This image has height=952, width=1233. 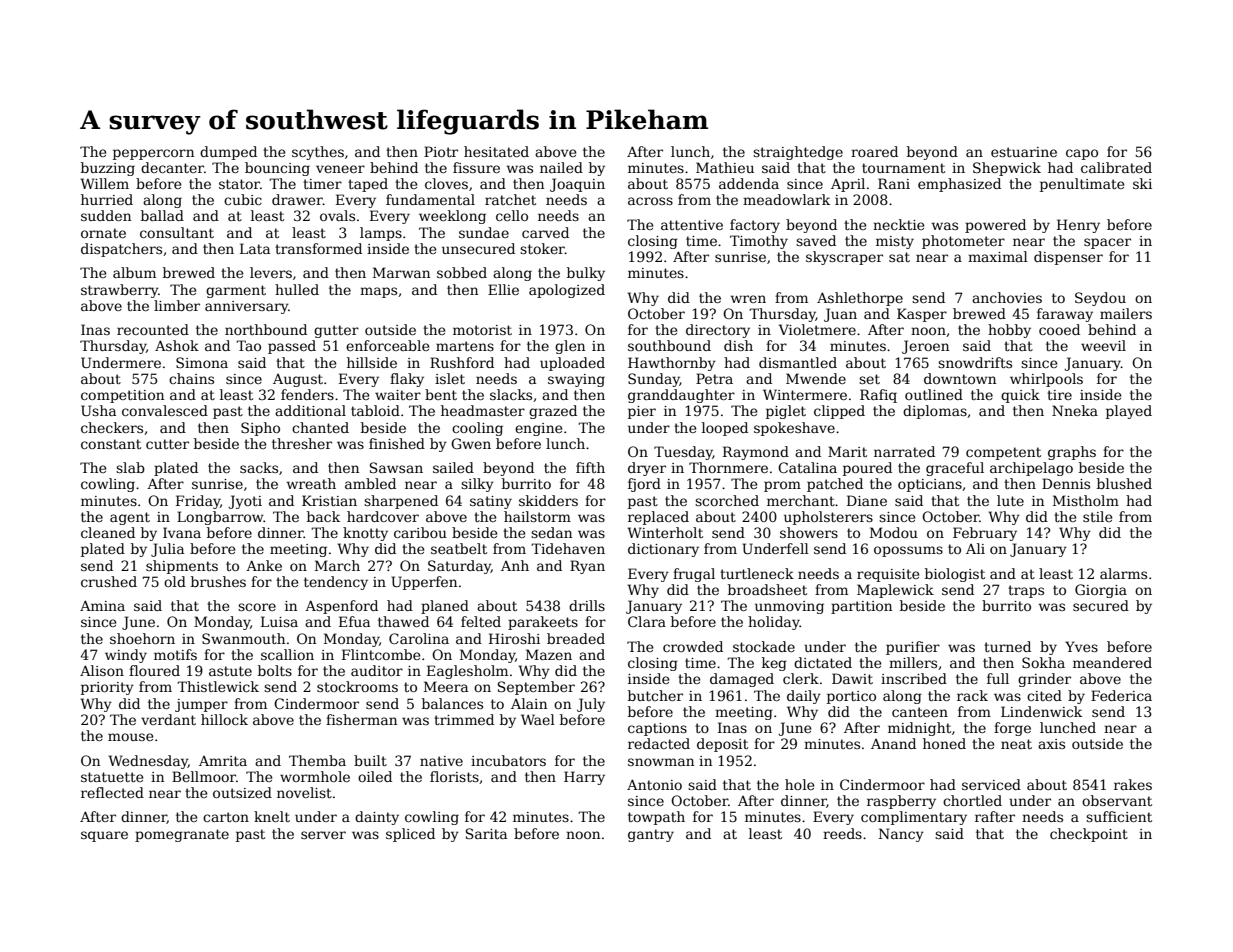 I want to click on Joaquin, so click(x=577, y=185).
